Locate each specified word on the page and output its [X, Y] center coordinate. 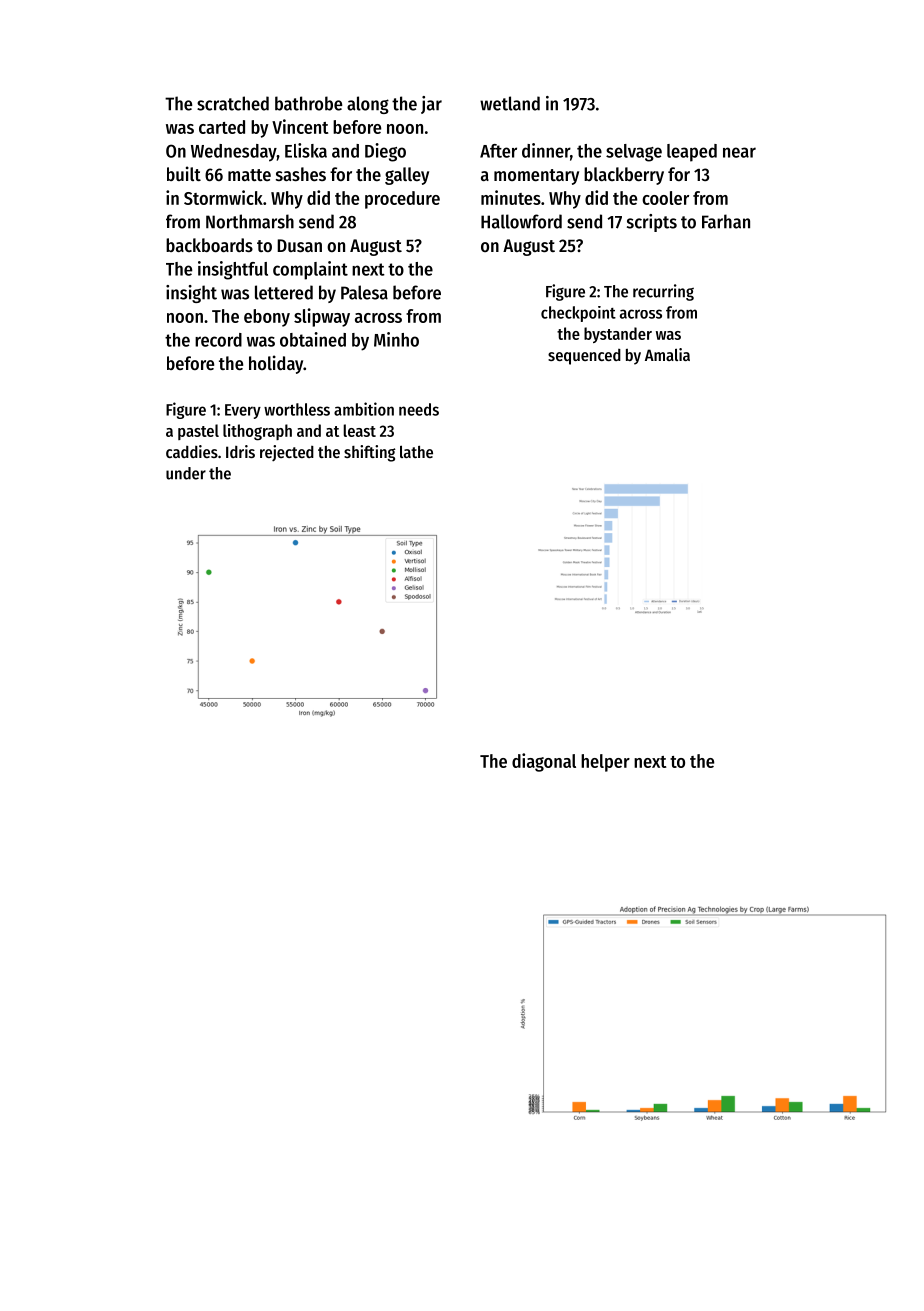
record [218, 340]
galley [407, 176]
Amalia [667, 354]
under [186, 473]
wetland [510, 103]
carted [222, 127]
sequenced [584, 357]
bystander [618, 335]
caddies [192, 451]
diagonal [544, 762]
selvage [634, 153]
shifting [370, 453]
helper [605, 763]
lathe [416, 451]
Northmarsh [250, 221]
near [739, 152]
